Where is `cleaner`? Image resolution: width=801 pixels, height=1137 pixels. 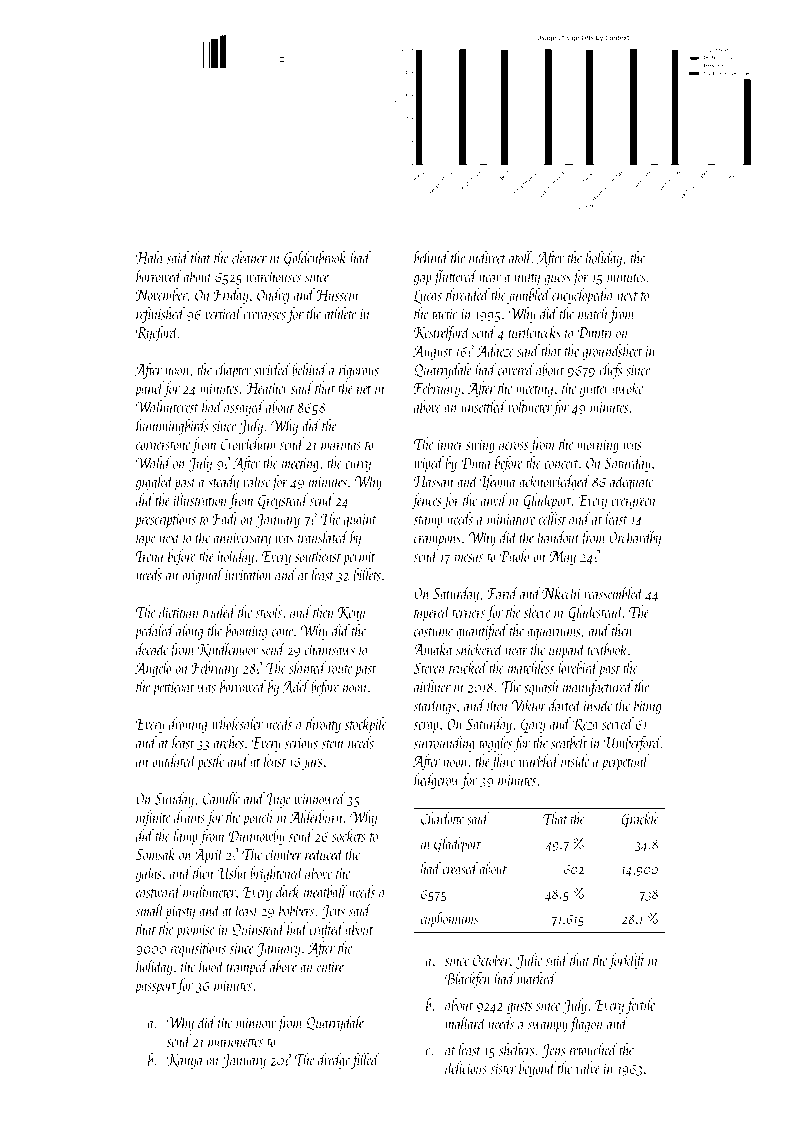
cleaner is located at coordinates (249, 257).
